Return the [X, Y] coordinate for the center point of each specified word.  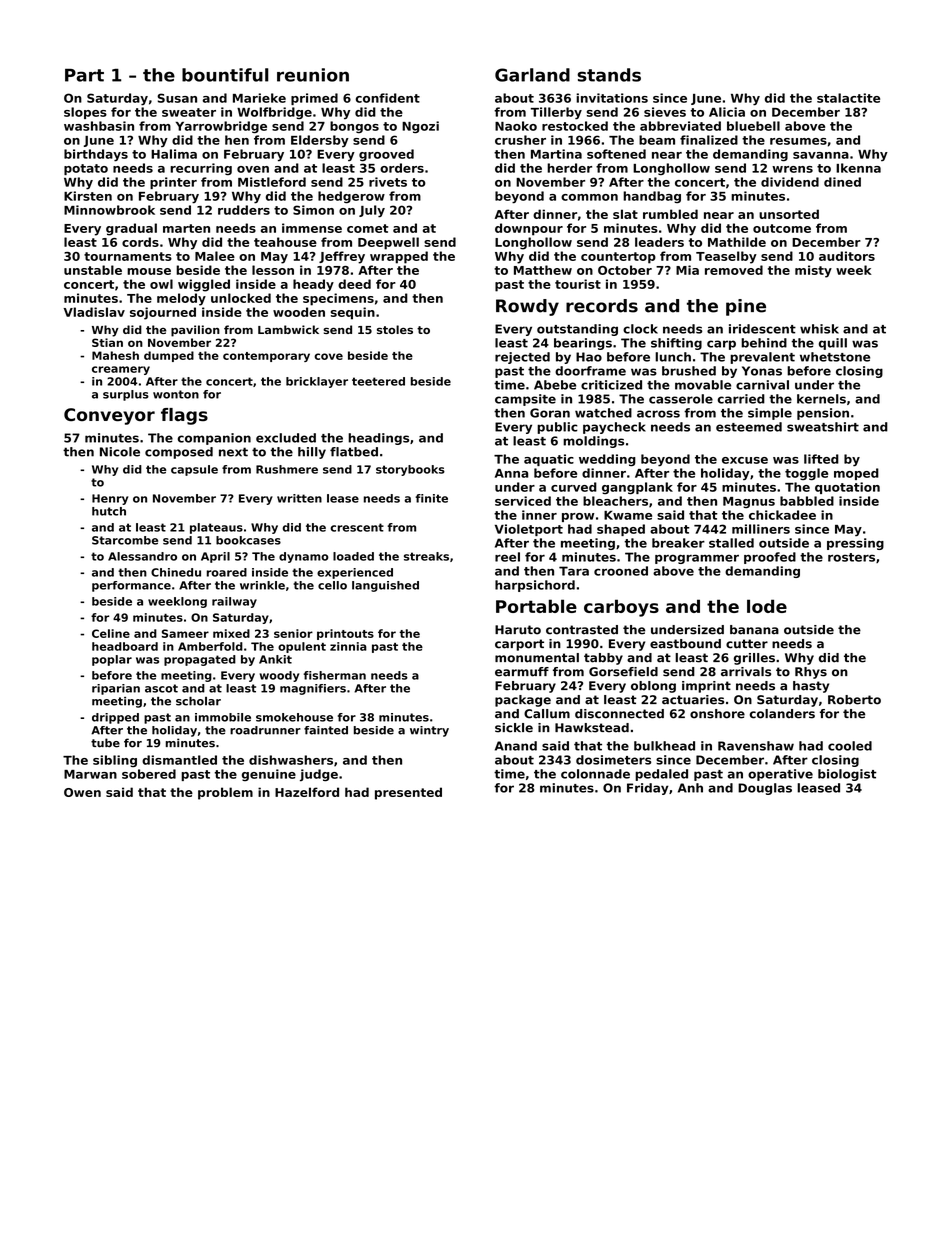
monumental [537, 658]
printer [173, 183]
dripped [115, 718]
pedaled [661, 775]
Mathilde [737, 242]
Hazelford [307, 792]
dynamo [304, 557]
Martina [556, 154]
